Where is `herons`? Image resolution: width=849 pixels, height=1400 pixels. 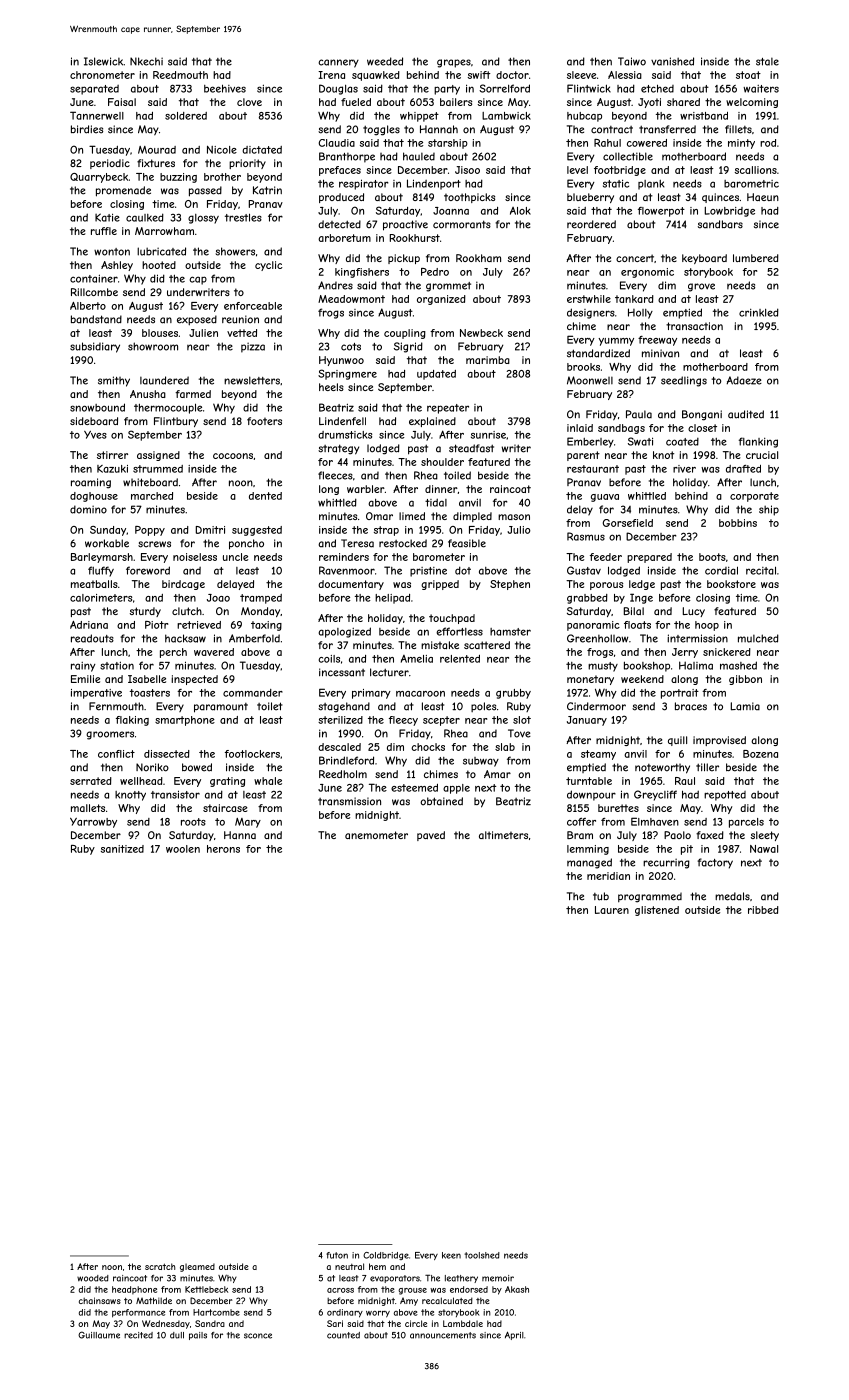
herons is located at coordinates (223, 849).
